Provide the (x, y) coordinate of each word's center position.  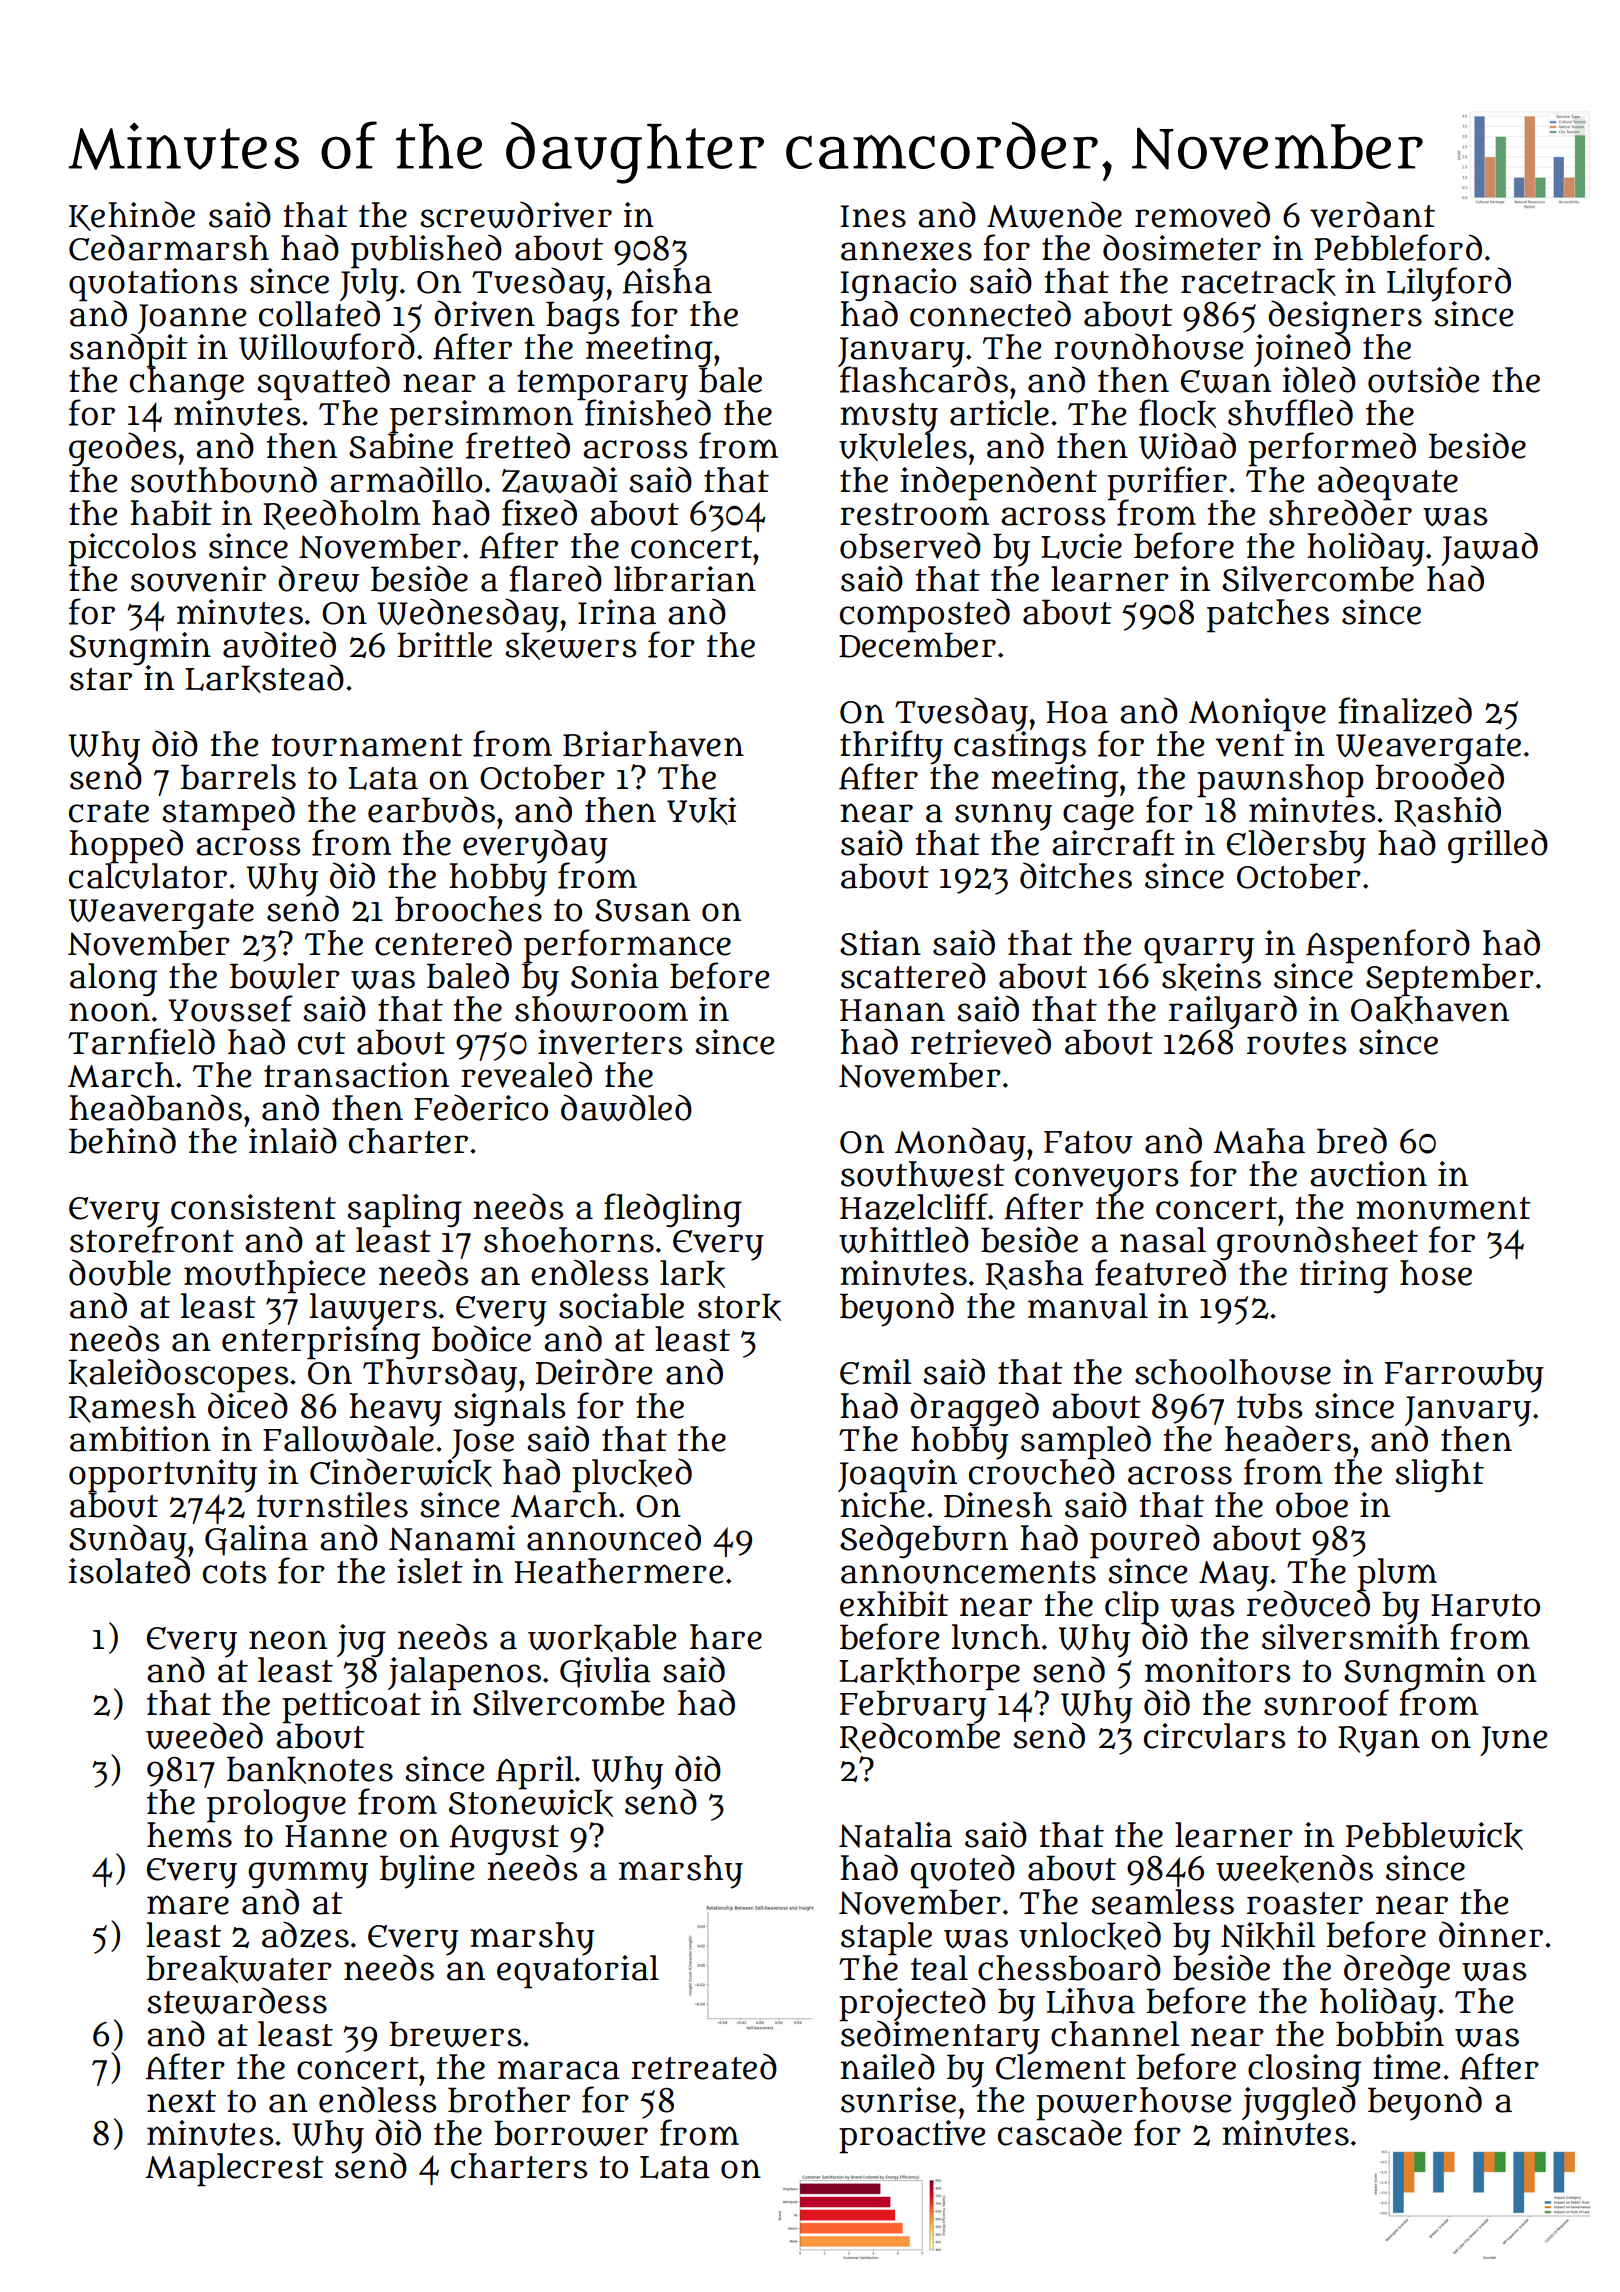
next (181, 2101)
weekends (1294, 1868)
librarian (685, 579)
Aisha (667, 281)
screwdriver (516, 214)
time (1406, 2067)
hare (726, 1637)
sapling (404, 1210)
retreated (704, 2066)
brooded (1439, 777)
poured (1145, 1541)
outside (1423, 379)
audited (279, 644)
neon (288, 1640)
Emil (876, 1372)
